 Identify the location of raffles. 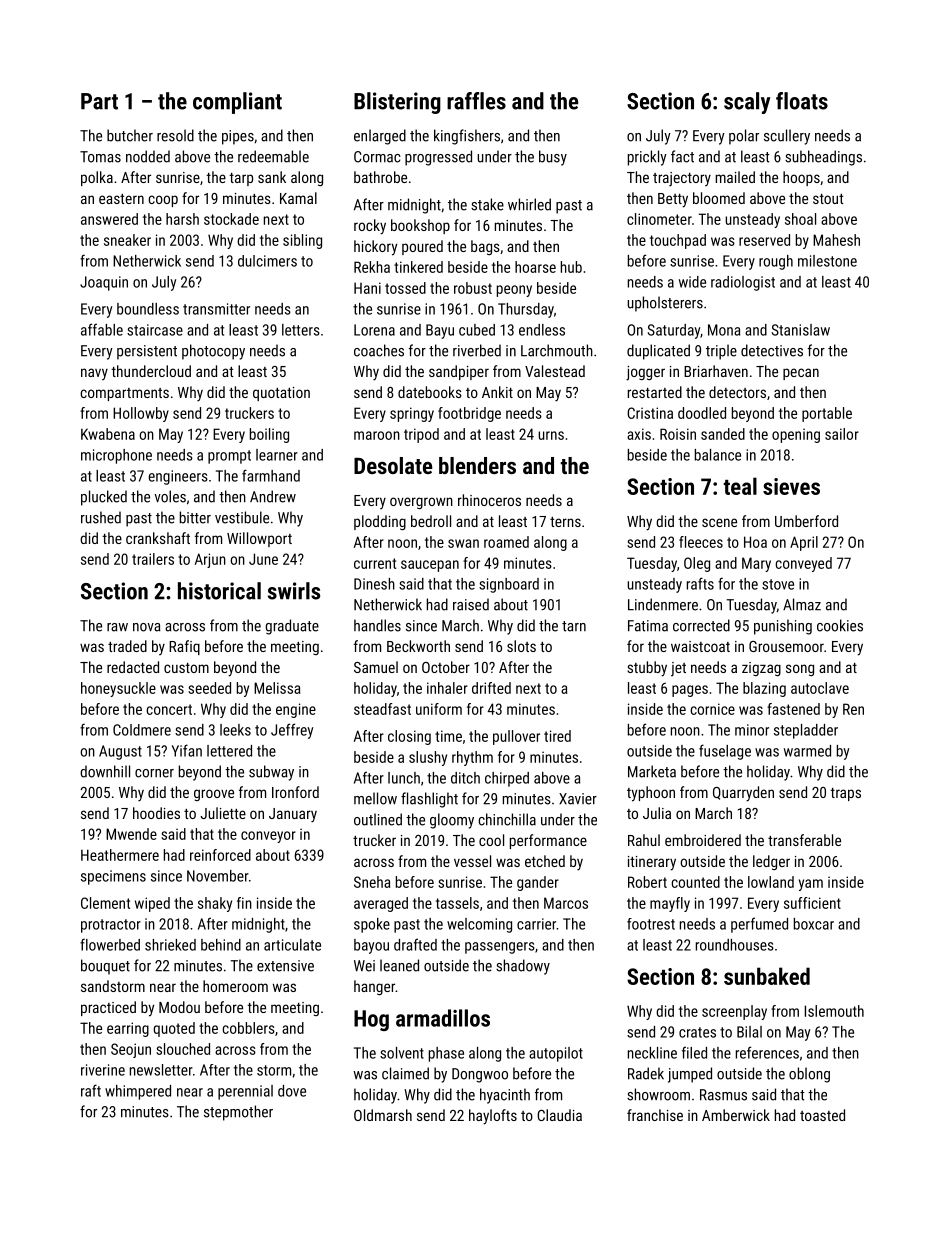
(476, 101).
